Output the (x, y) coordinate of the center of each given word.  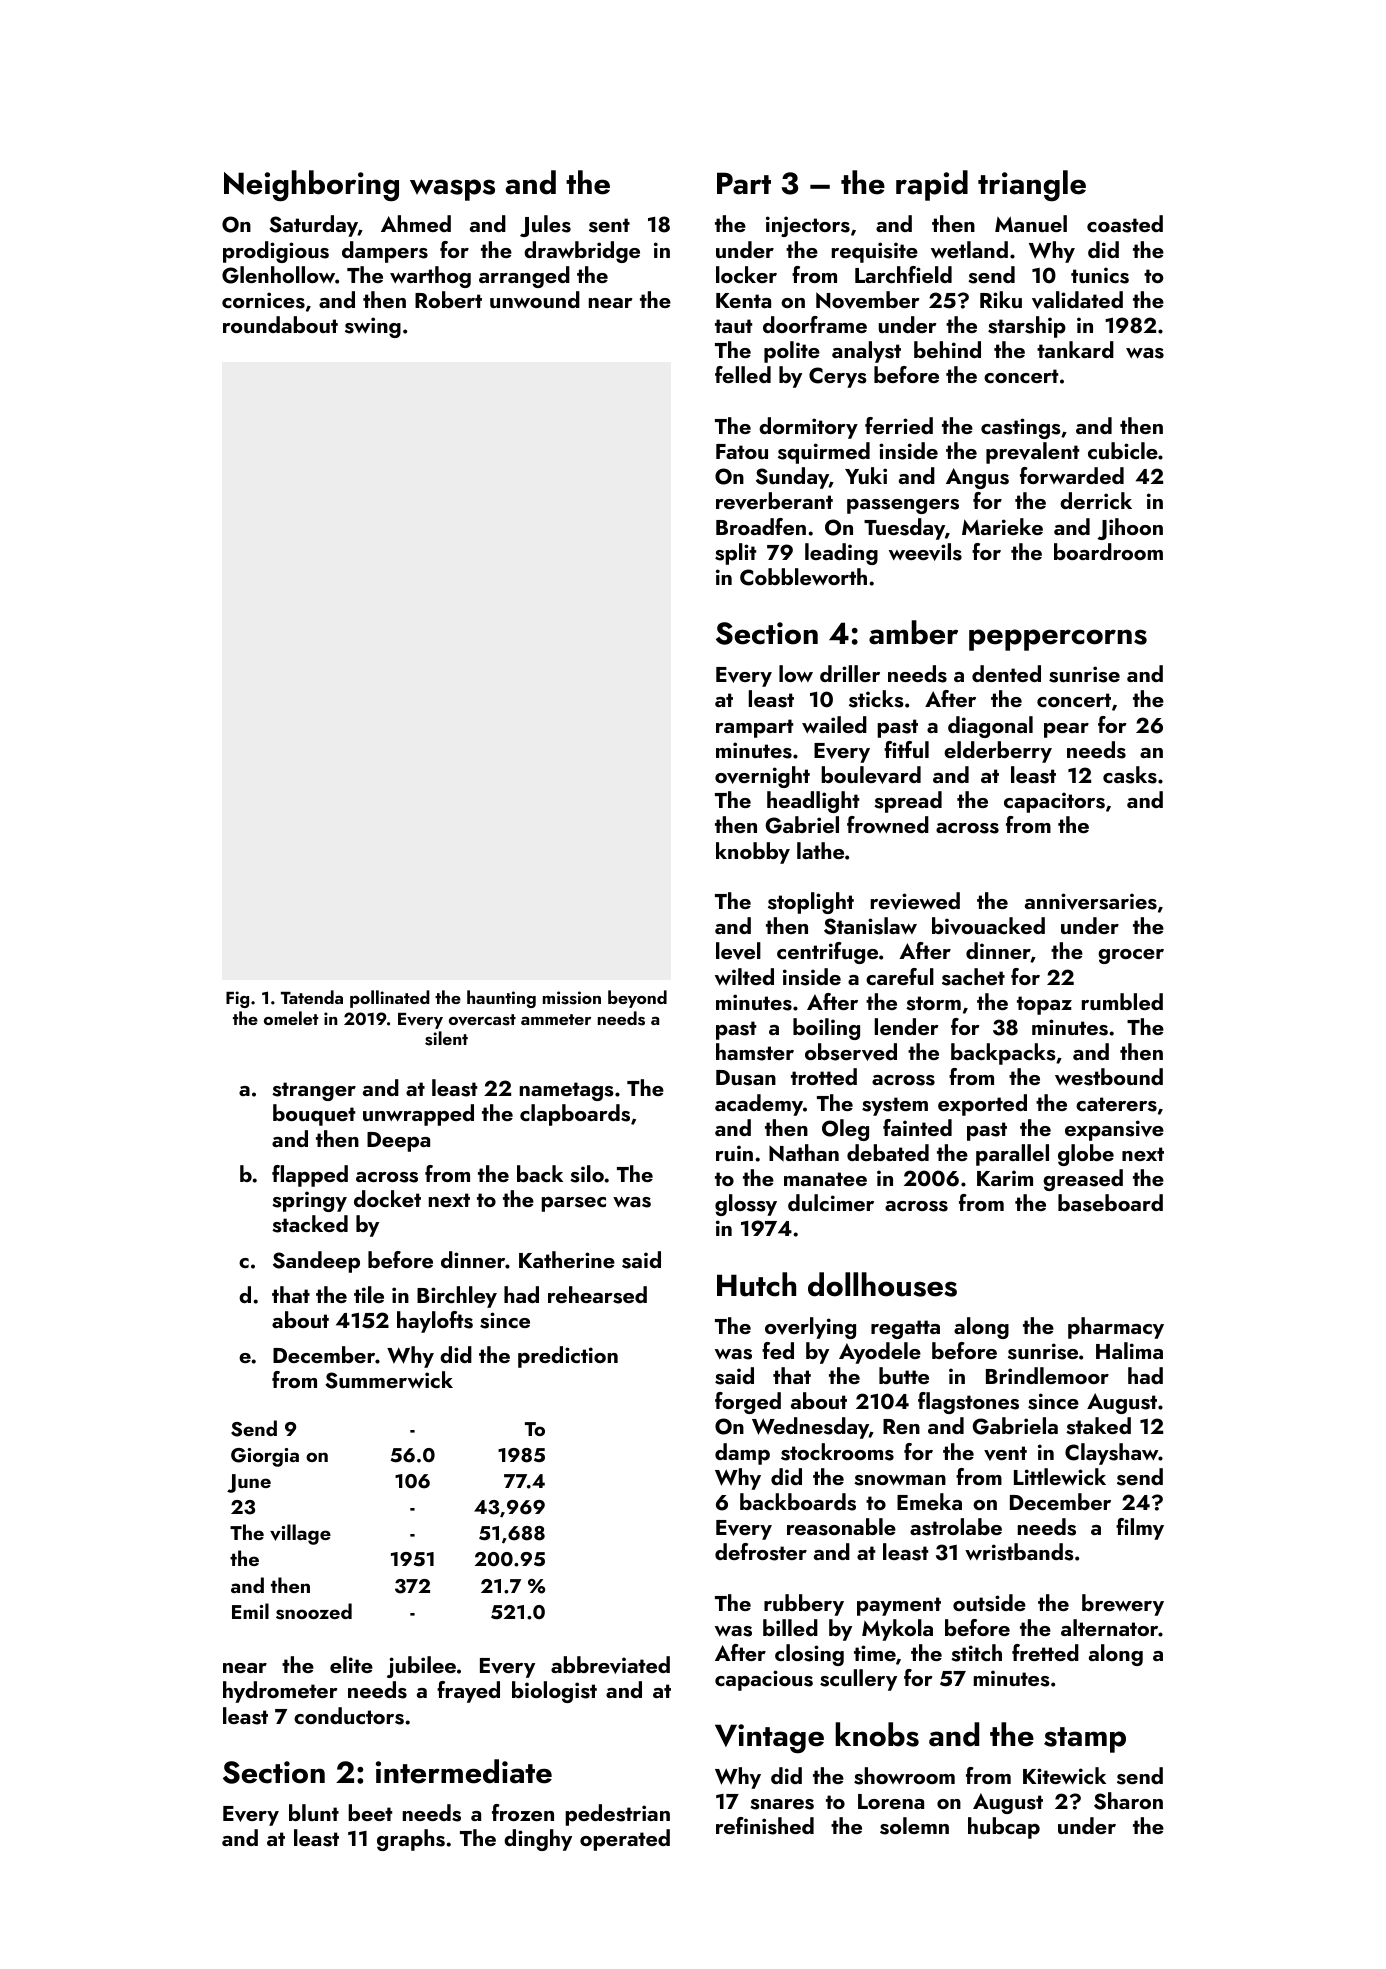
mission (572, 998)
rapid (932, 185)
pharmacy (1116, 1328)
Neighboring (311, 186)
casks (1130, 775)
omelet (291, 1018)
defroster (761, 1552)
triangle (1032, 186)
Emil (250, 1611)
